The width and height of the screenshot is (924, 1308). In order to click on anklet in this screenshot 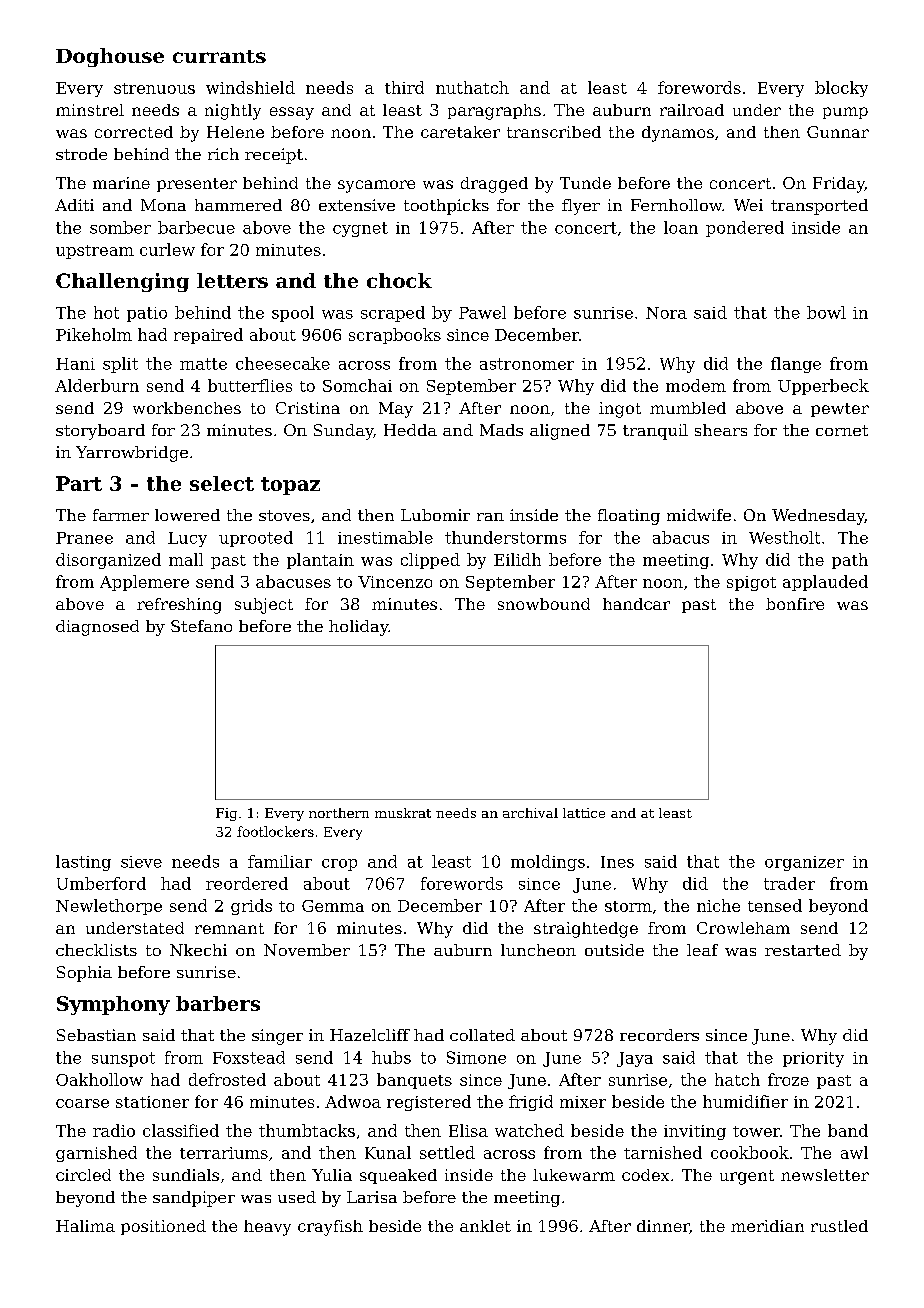, I will do `click(485, 1226)`.
